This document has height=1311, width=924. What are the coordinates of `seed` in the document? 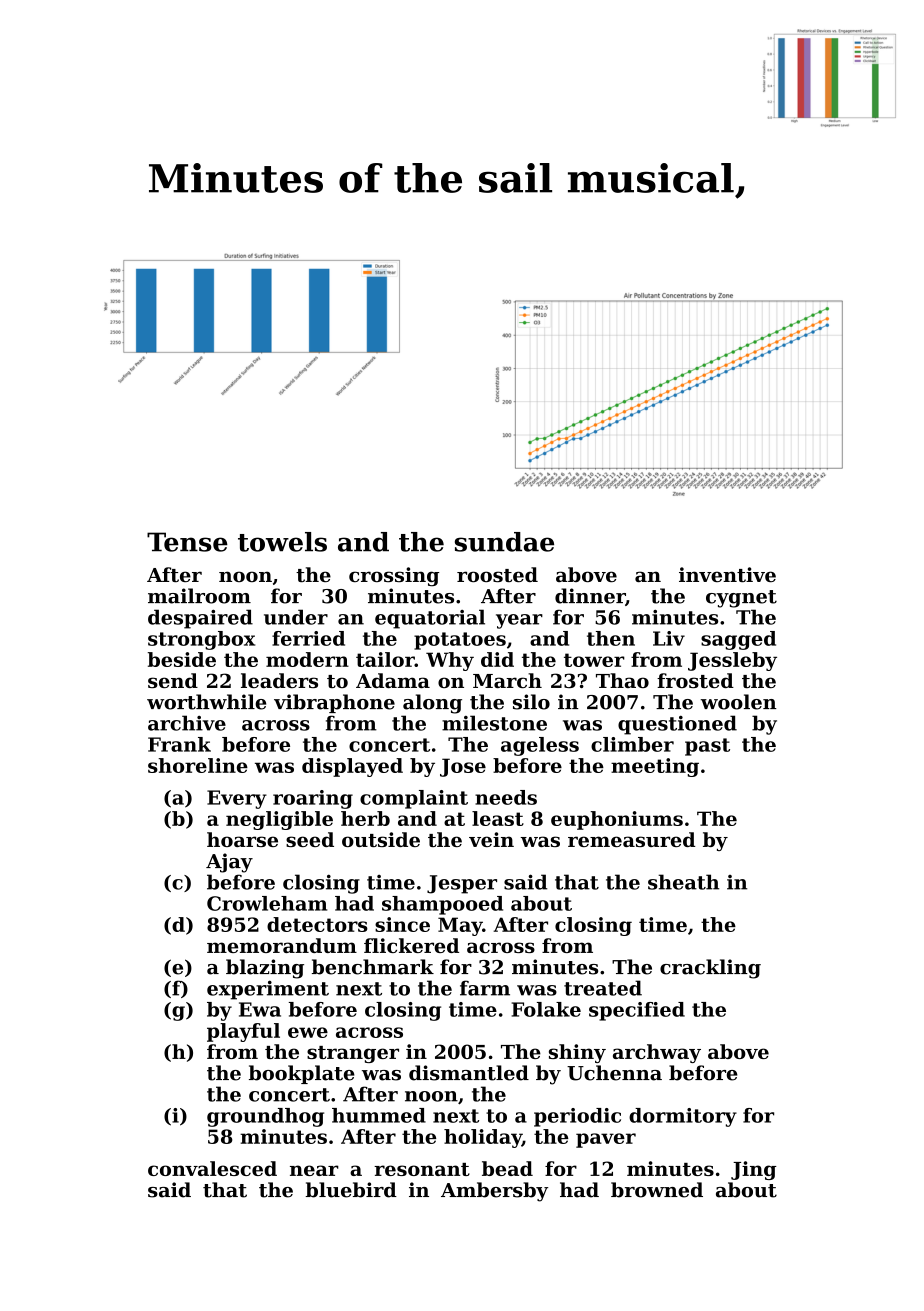 It's located at (310, 839).
